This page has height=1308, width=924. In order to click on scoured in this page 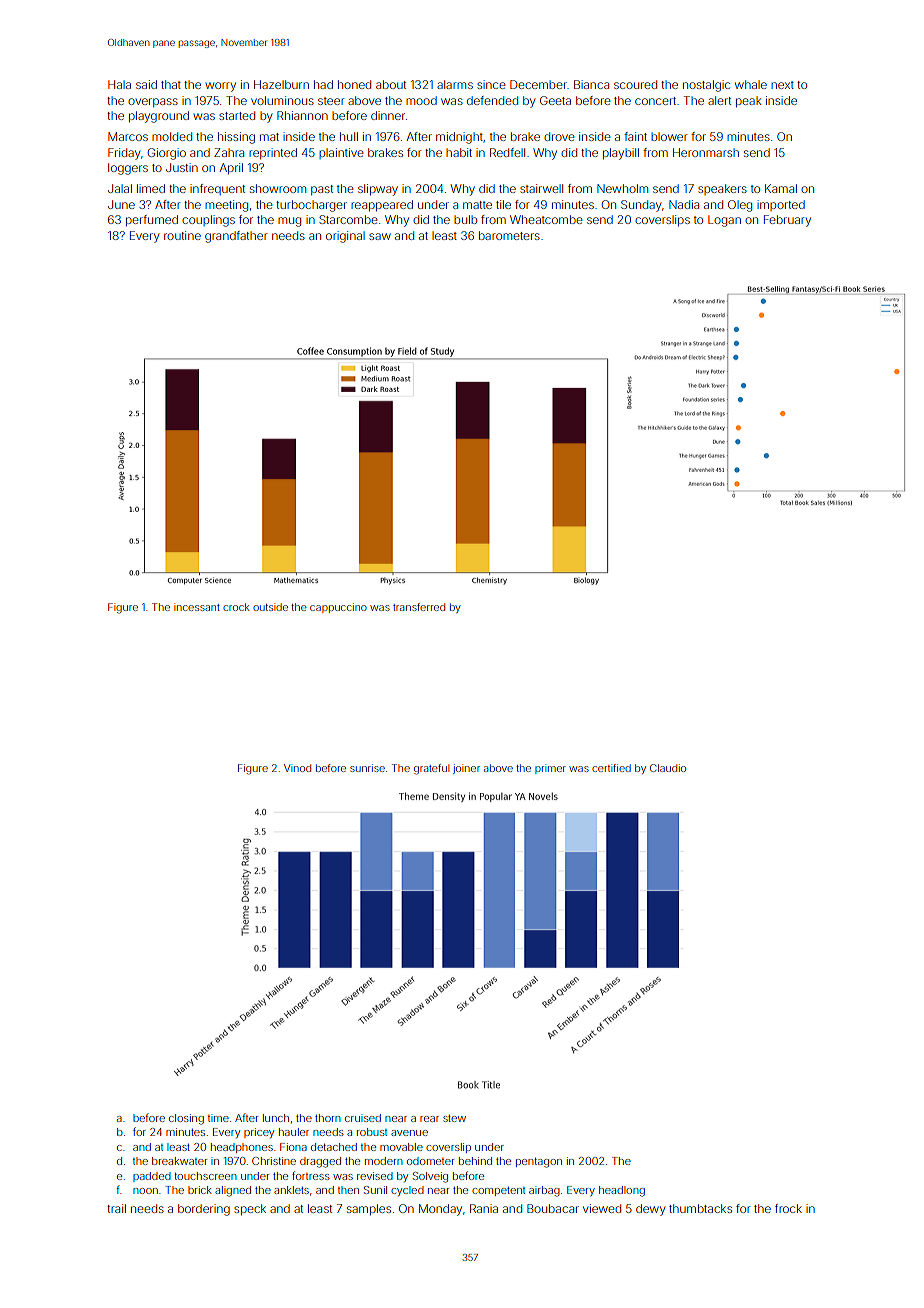, I will do `click(635, 84)`.
